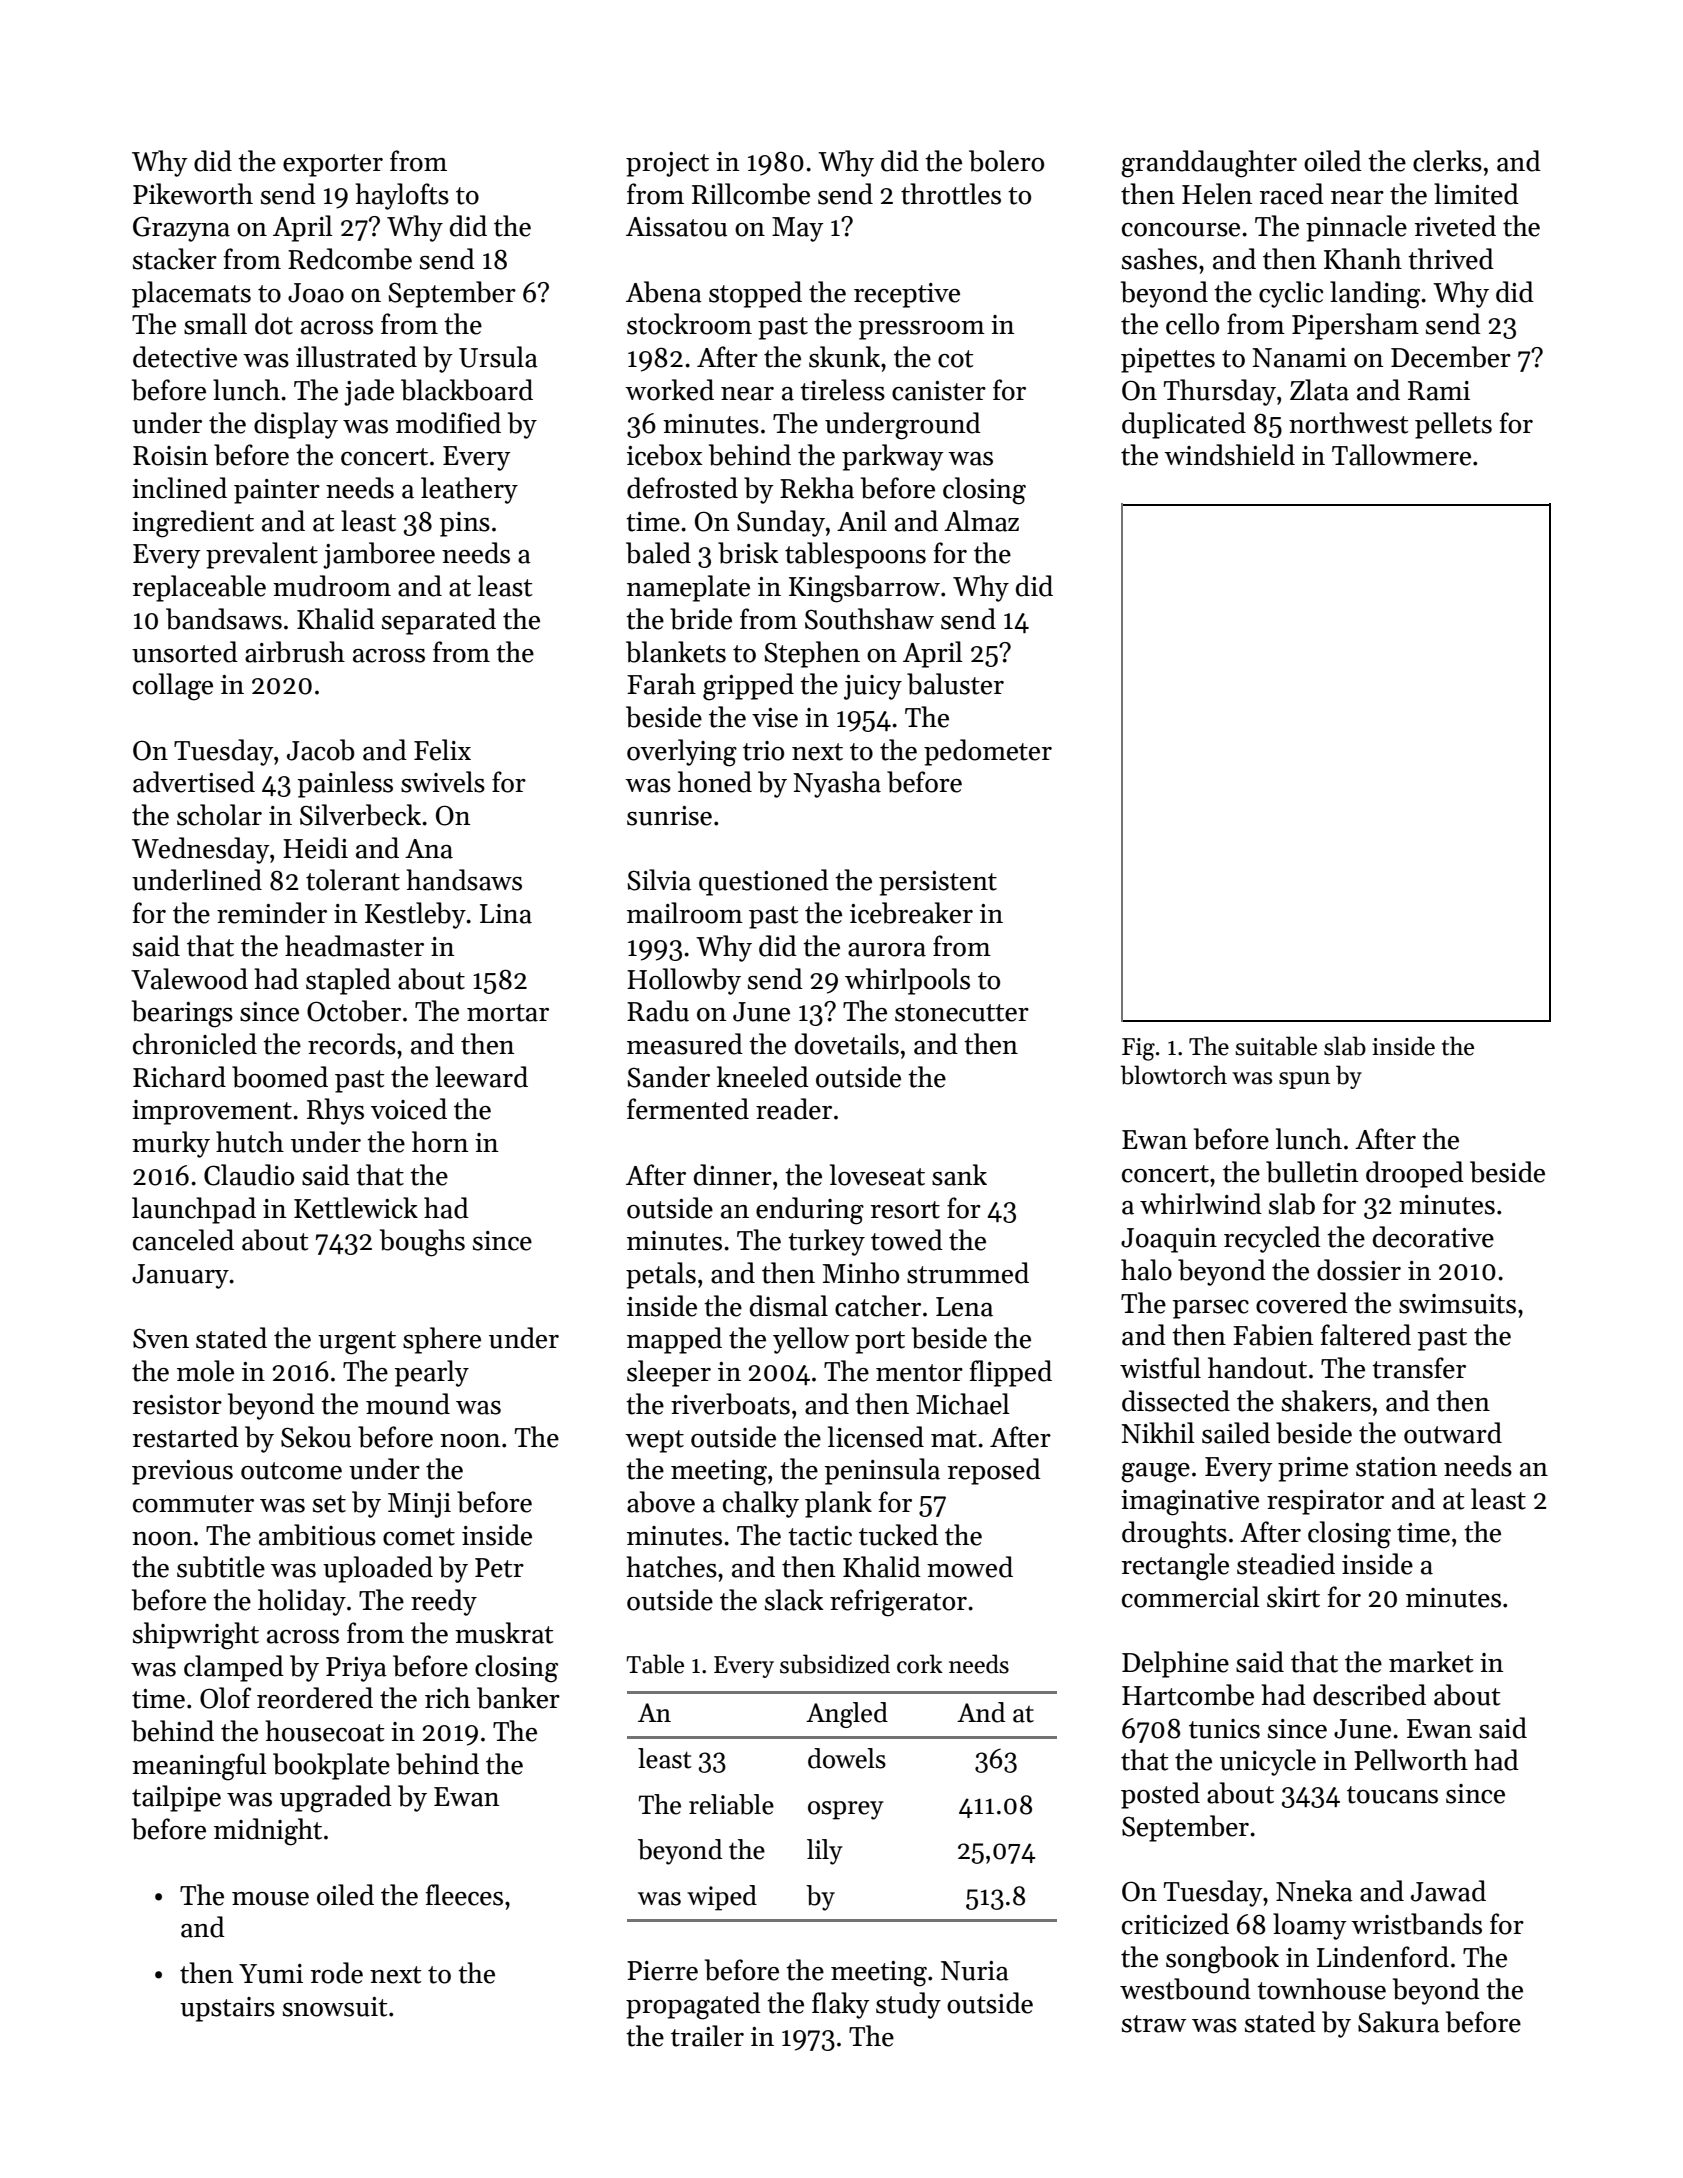  Describe the element at coordinates (1304, 1080) in the screenshot. I see `spun` at that location.
